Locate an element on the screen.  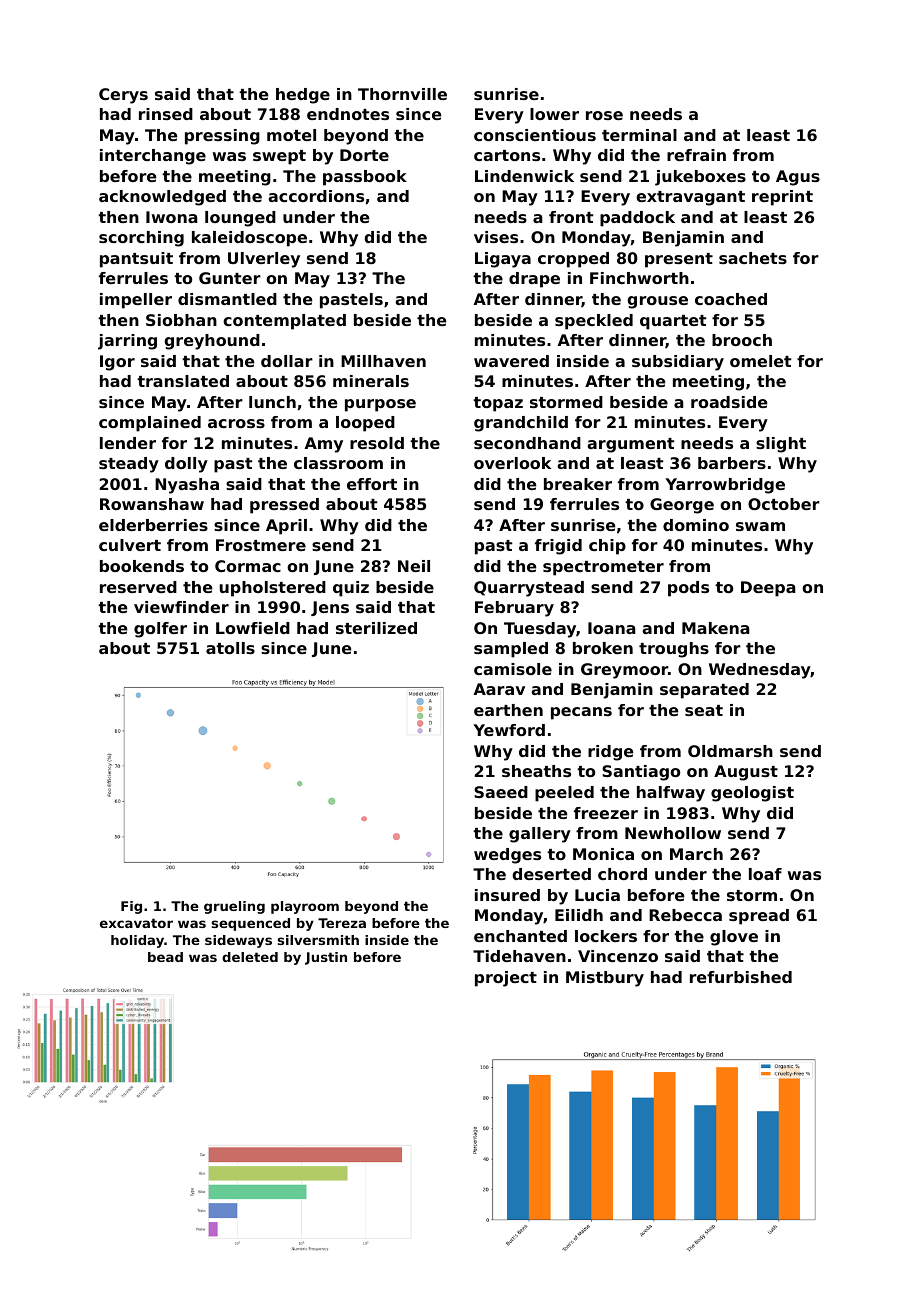
Rowanshaw is located at coordinates (152, 504).
